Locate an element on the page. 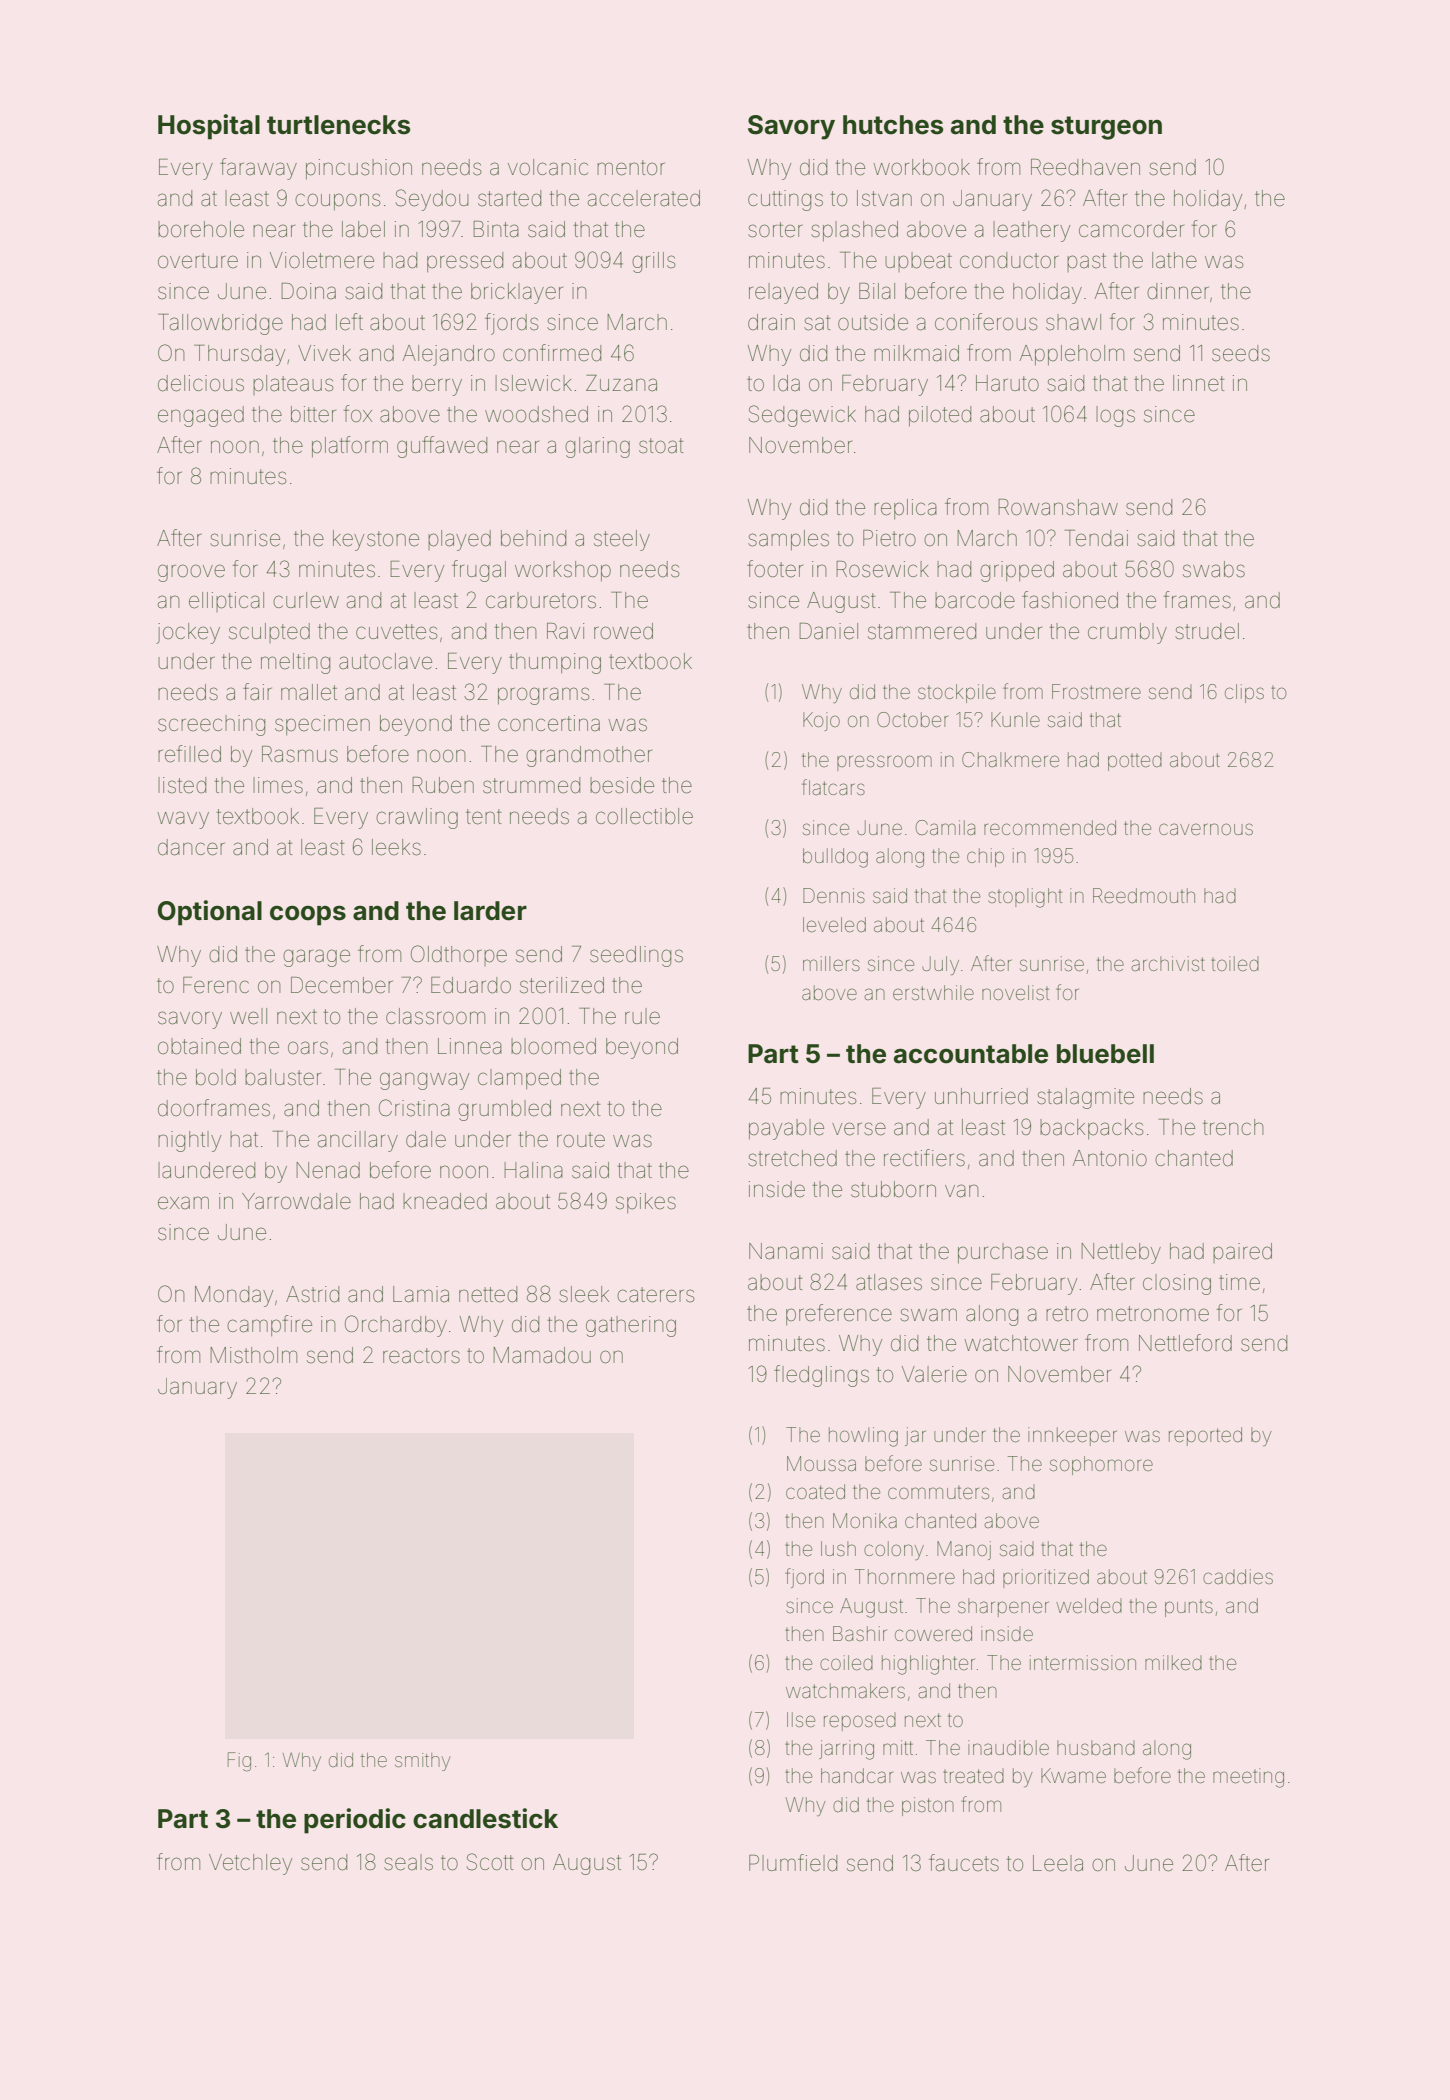 Image resolution: width=1450 pixels, height=2100 pixels. Seydou is located at coordinates (432, 200).
